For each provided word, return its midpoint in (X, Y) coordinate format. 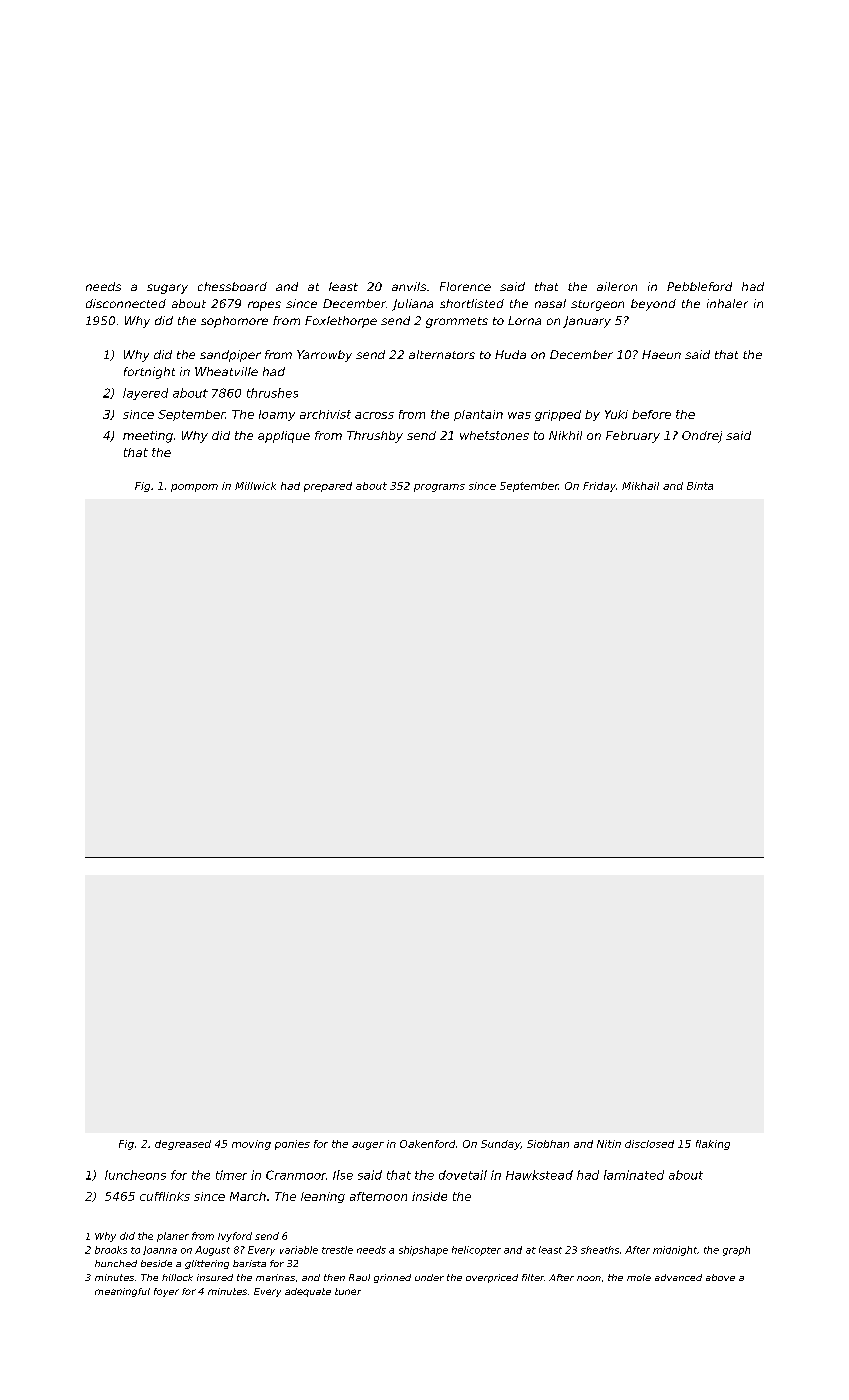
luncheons (135, 1175)
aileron (617, 286)
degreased (183, 1145)
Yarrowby (324, 356)
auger (368, 1146)
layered (145, 394)
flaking (713, 1145)
